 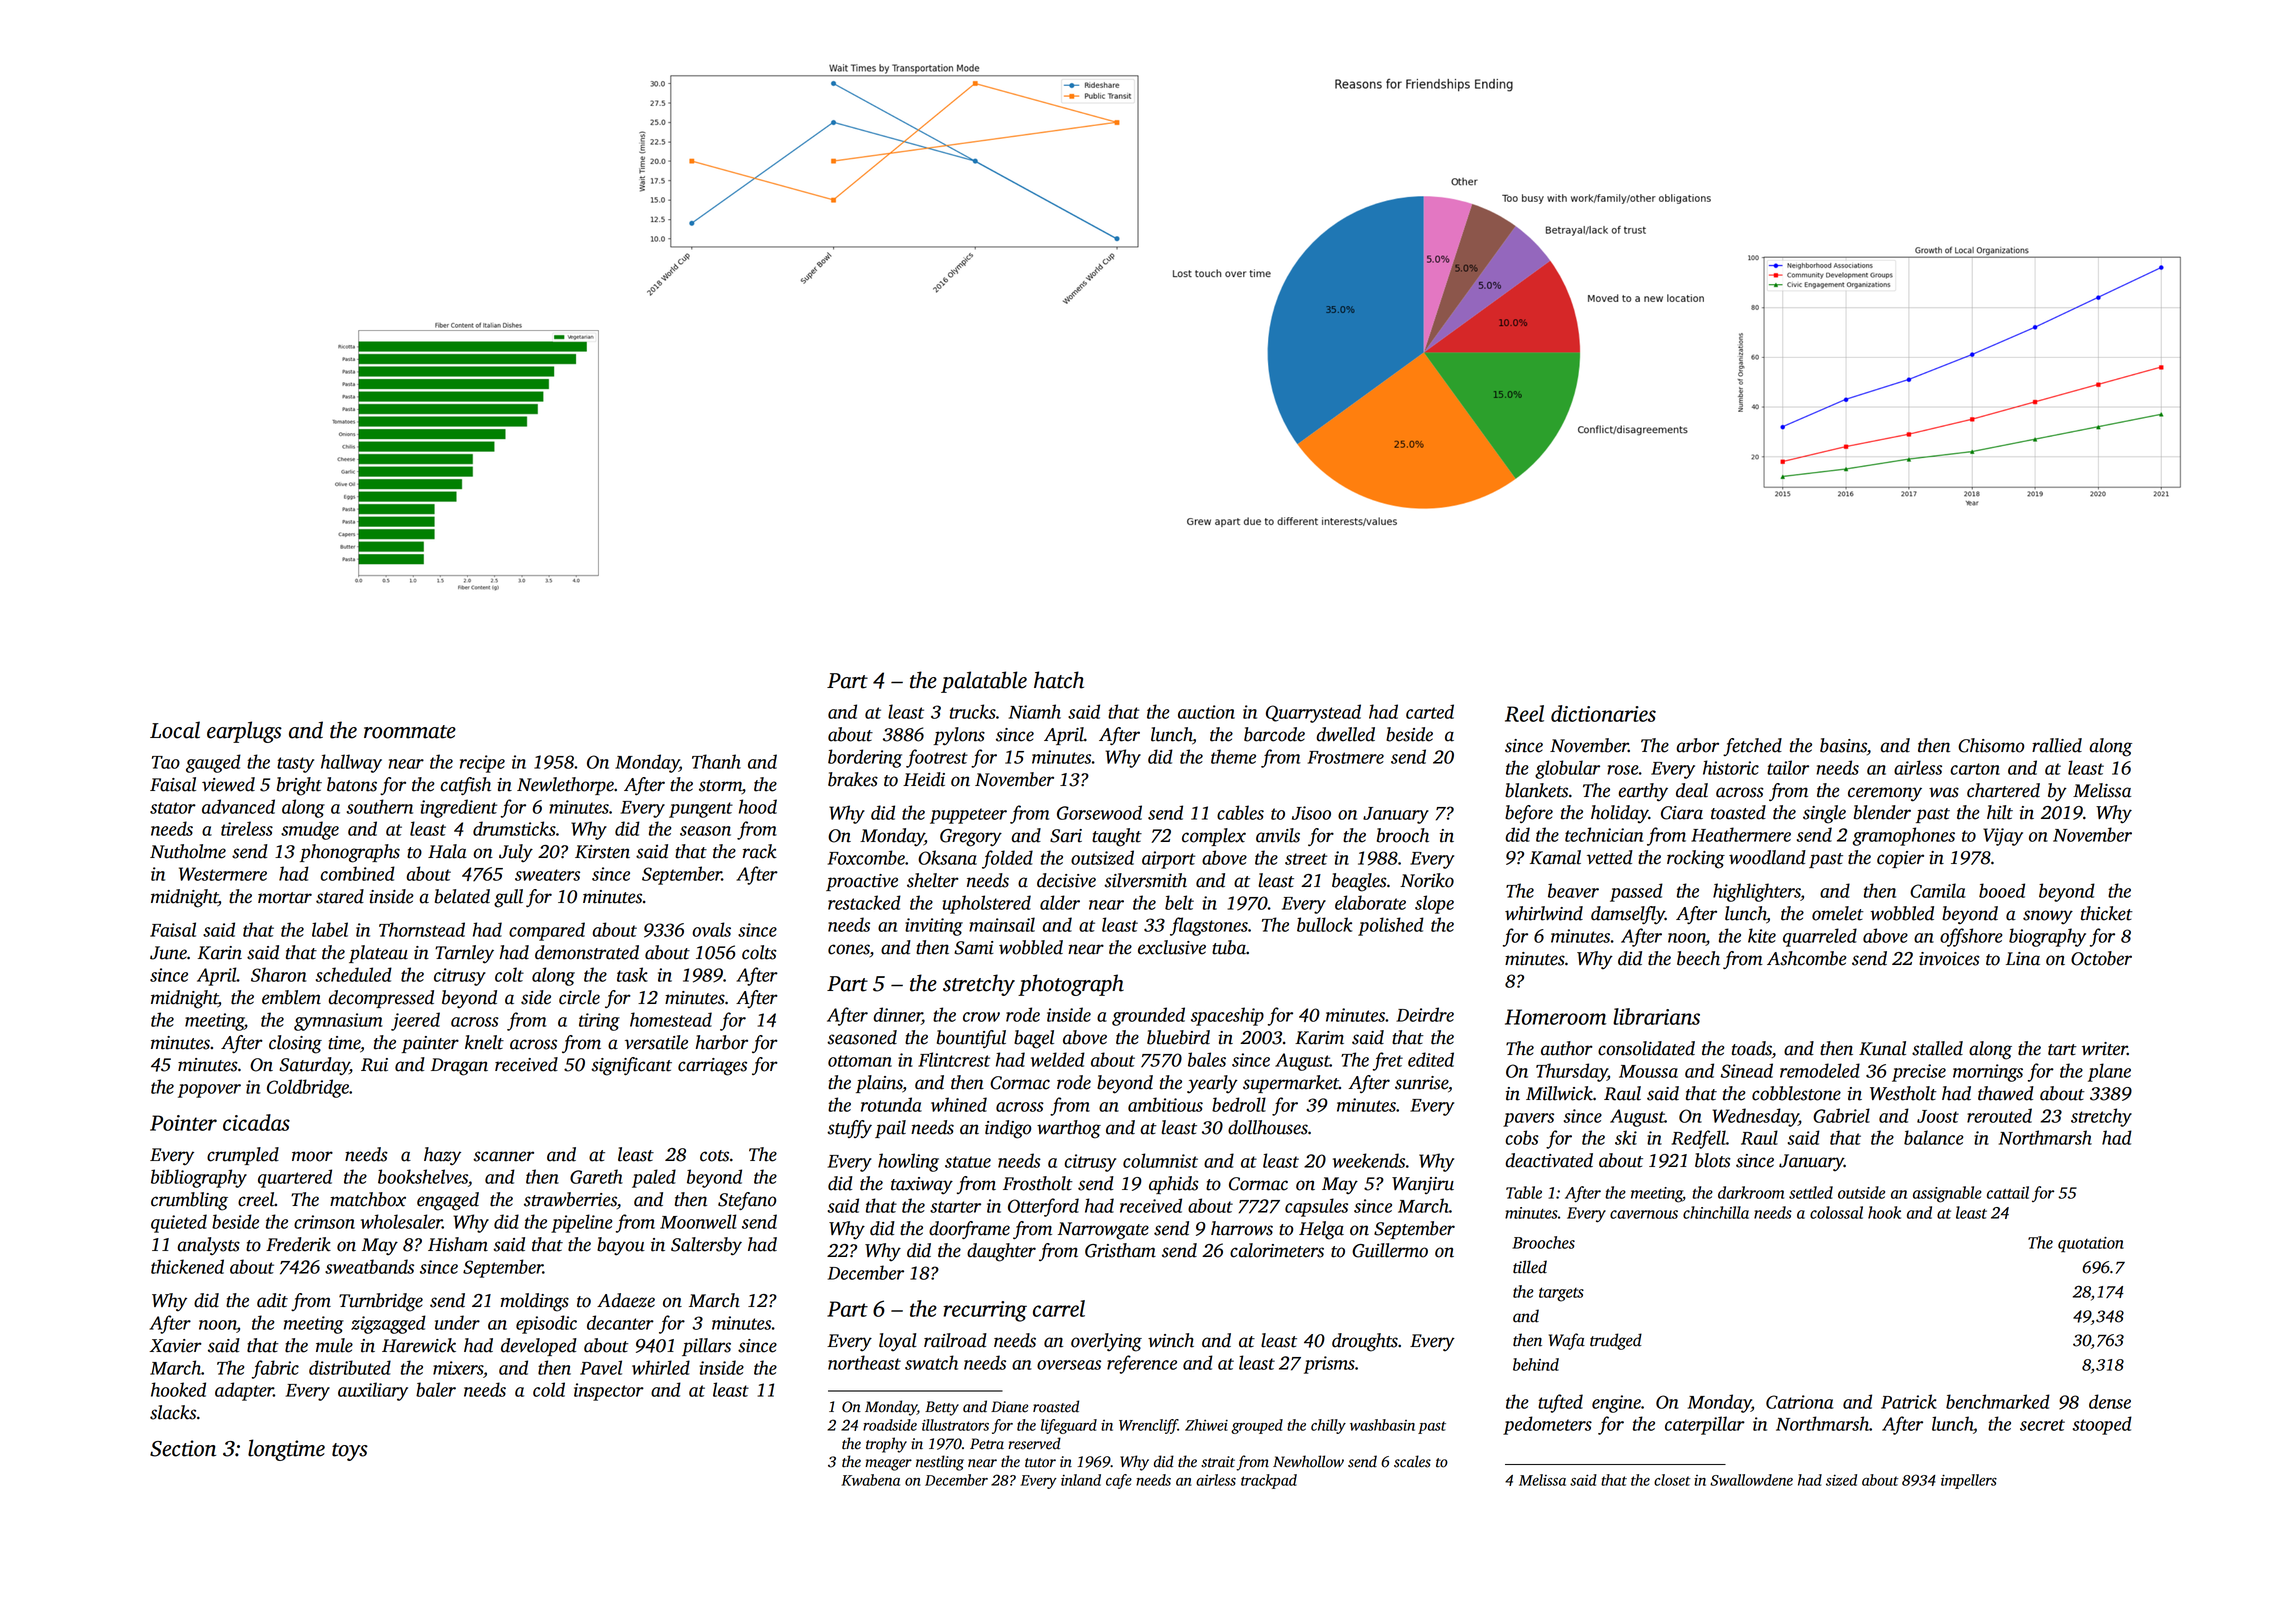 I want to click on toys, so click(x=350, y=1452).
